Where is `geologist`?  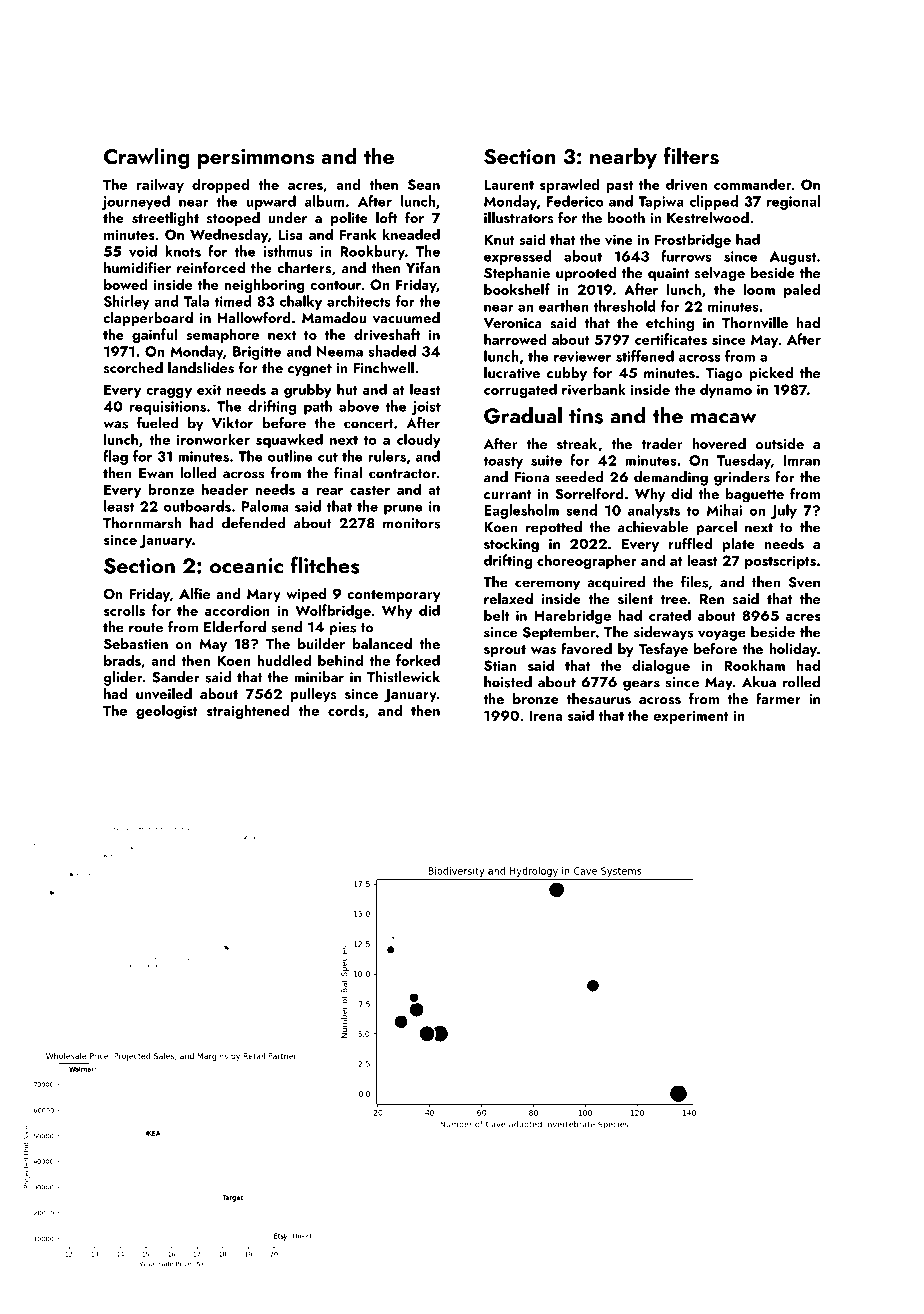 geologist is located at coordinates (167, 711).
